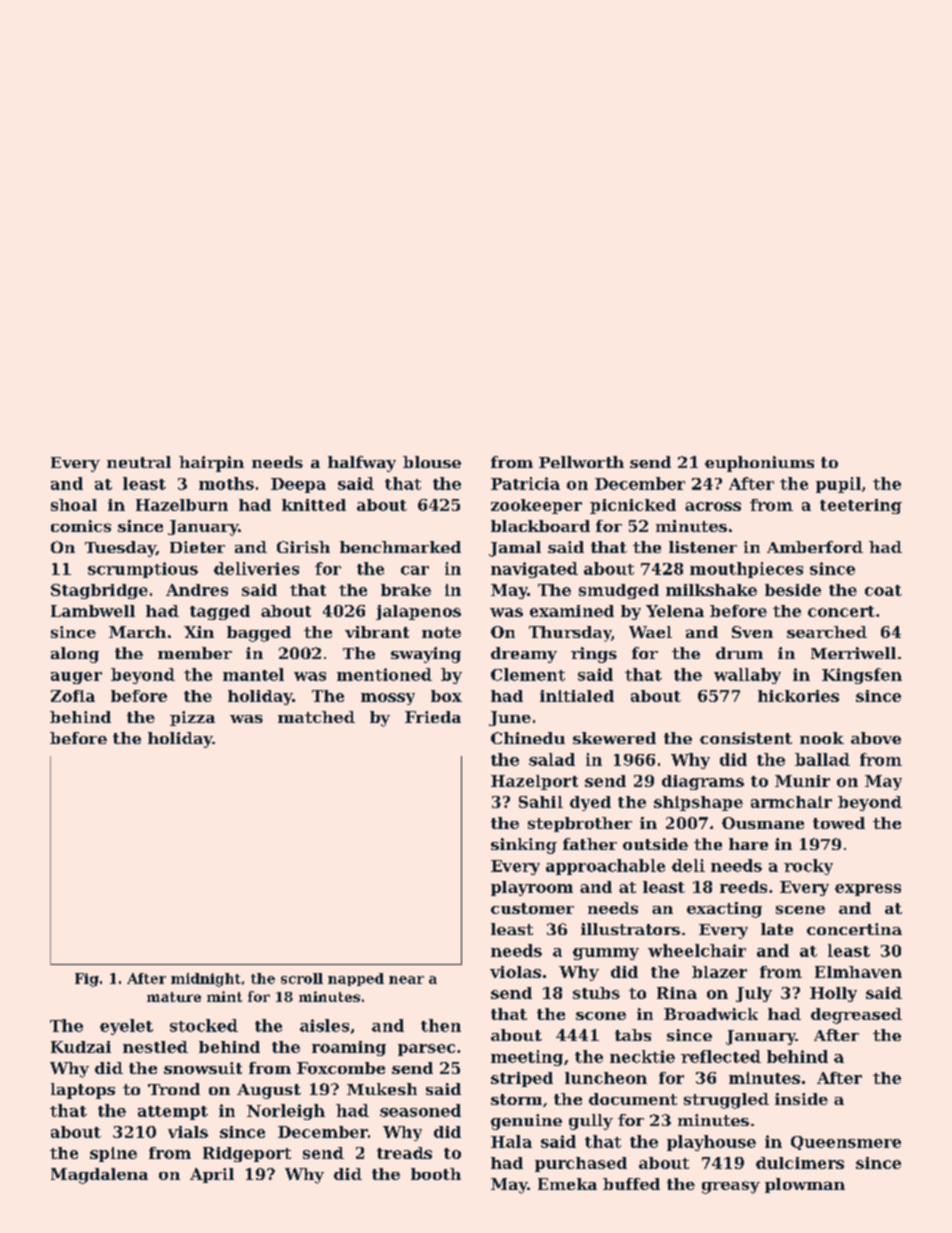  I want to click on midnight, so click(206, 980).
